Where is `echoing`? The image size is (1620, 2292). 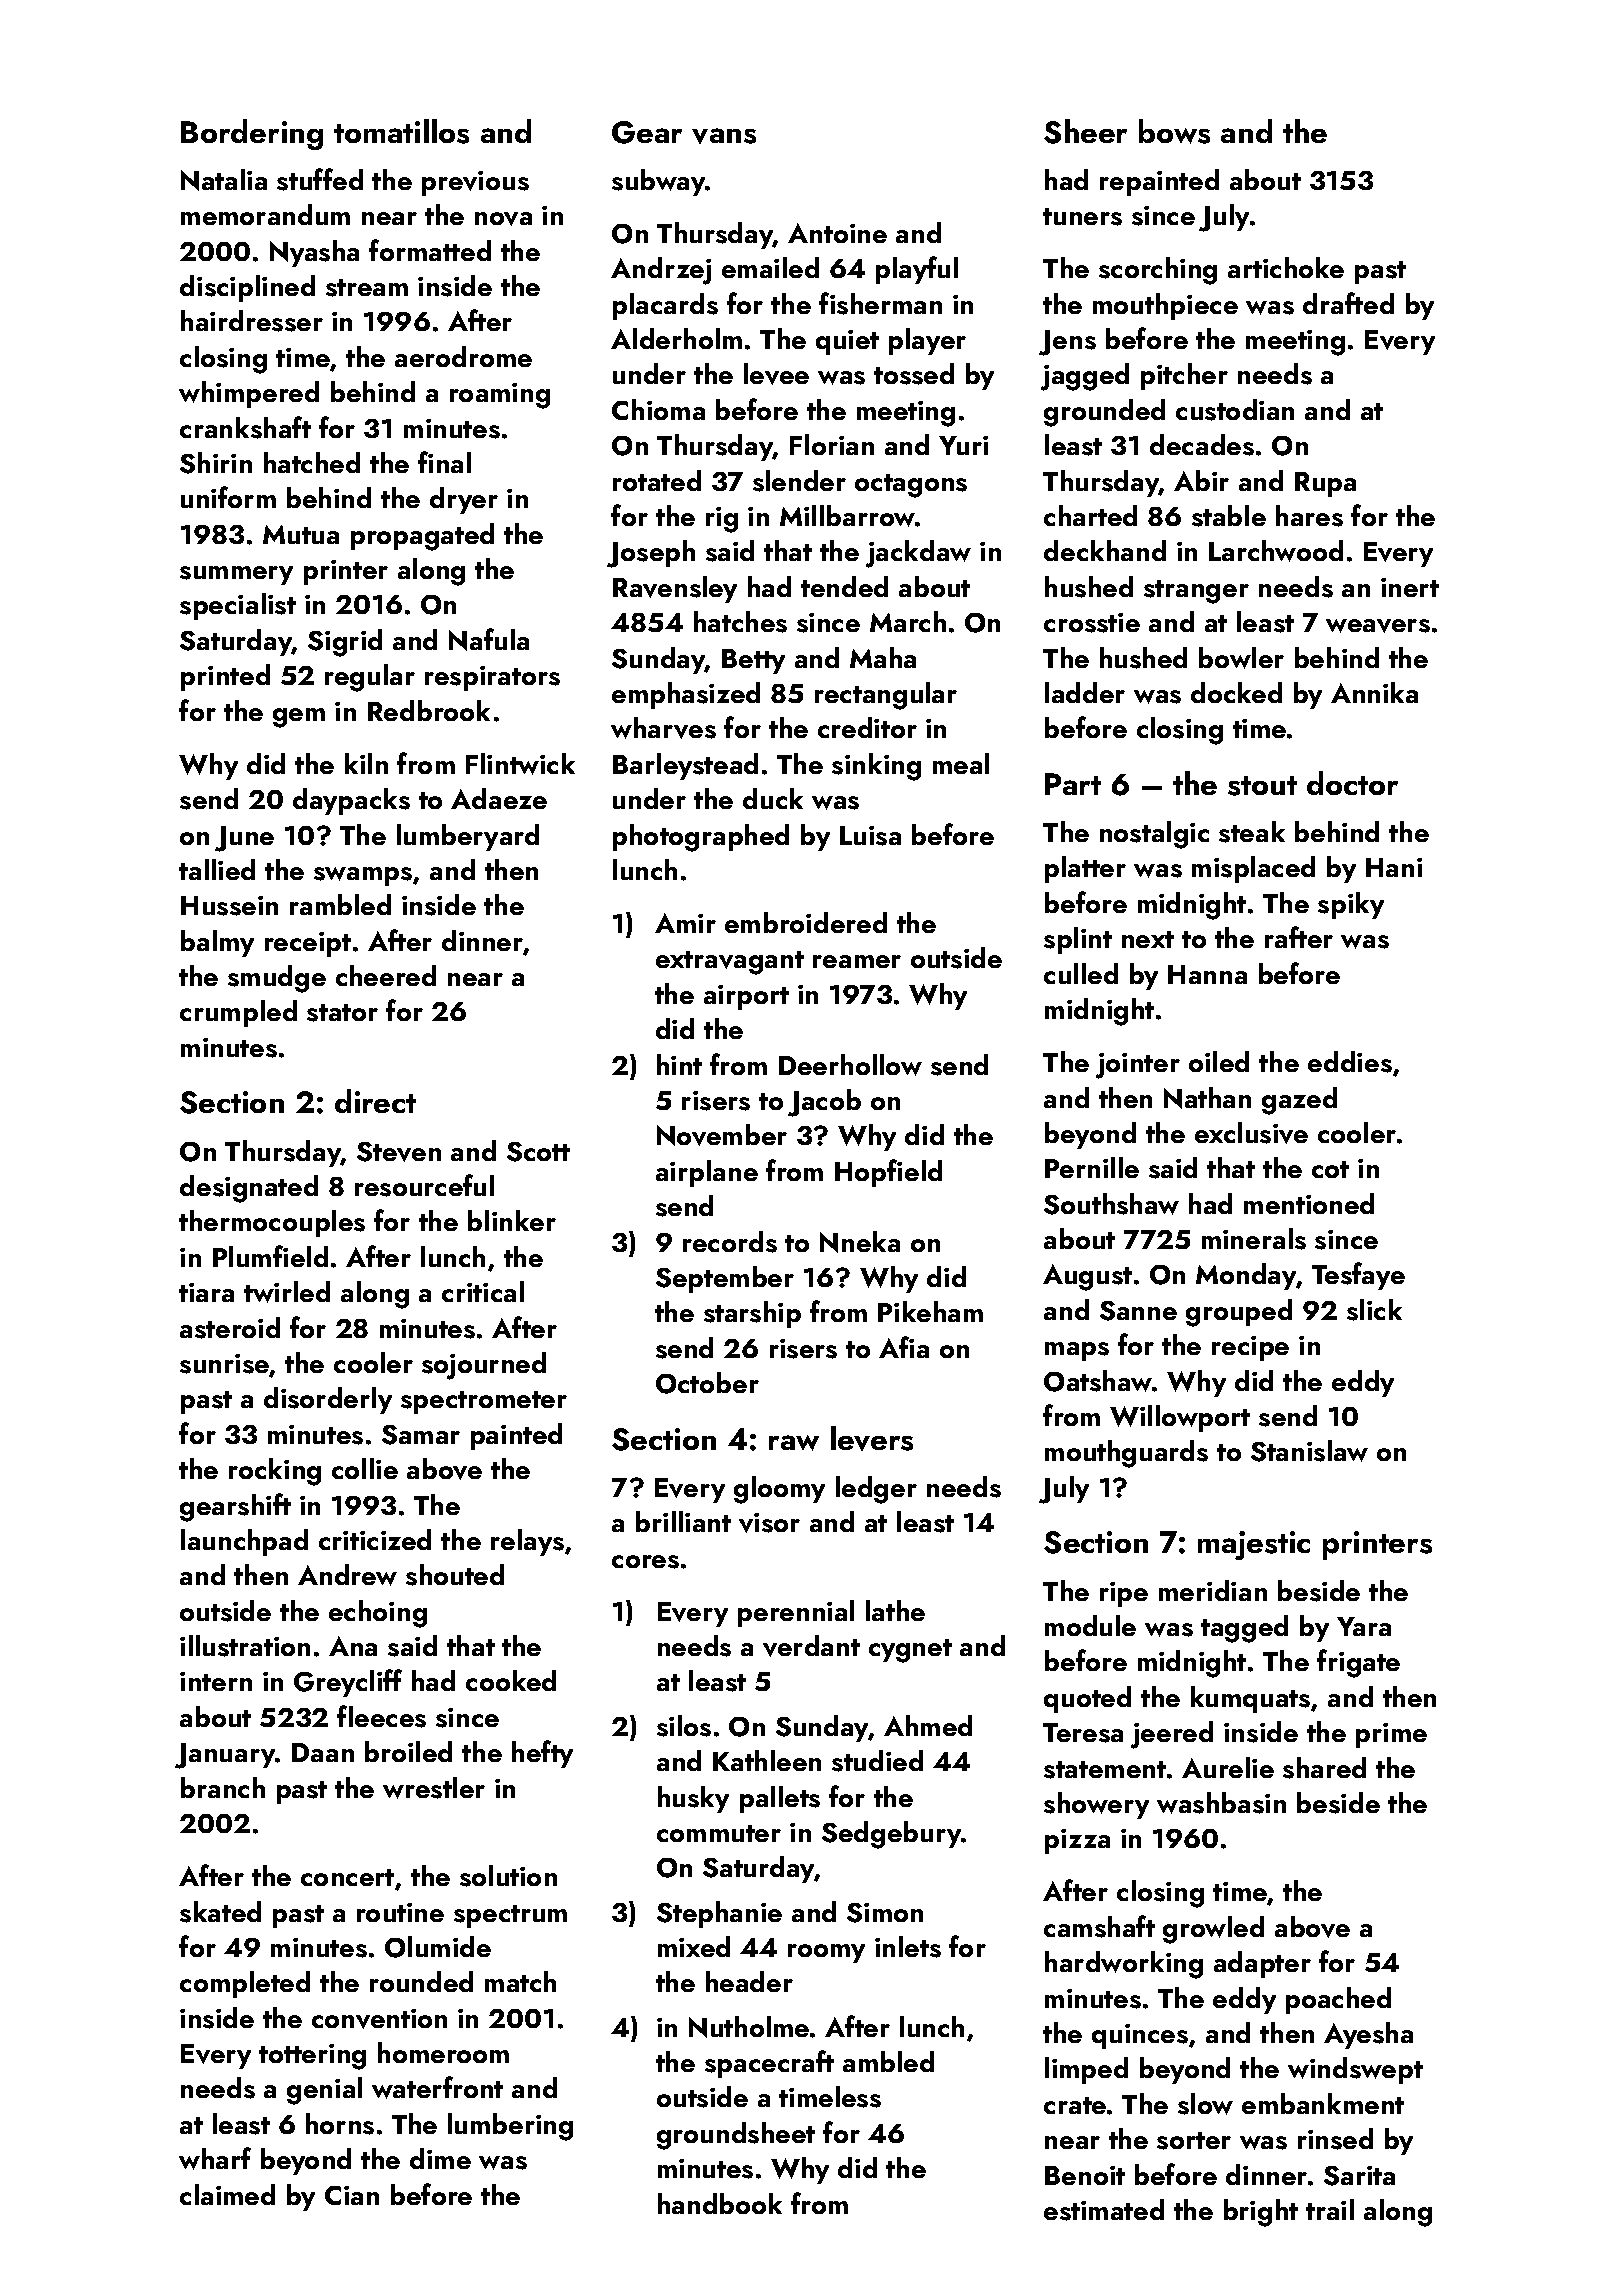
echoing is located at coordinates (378, 1614).
